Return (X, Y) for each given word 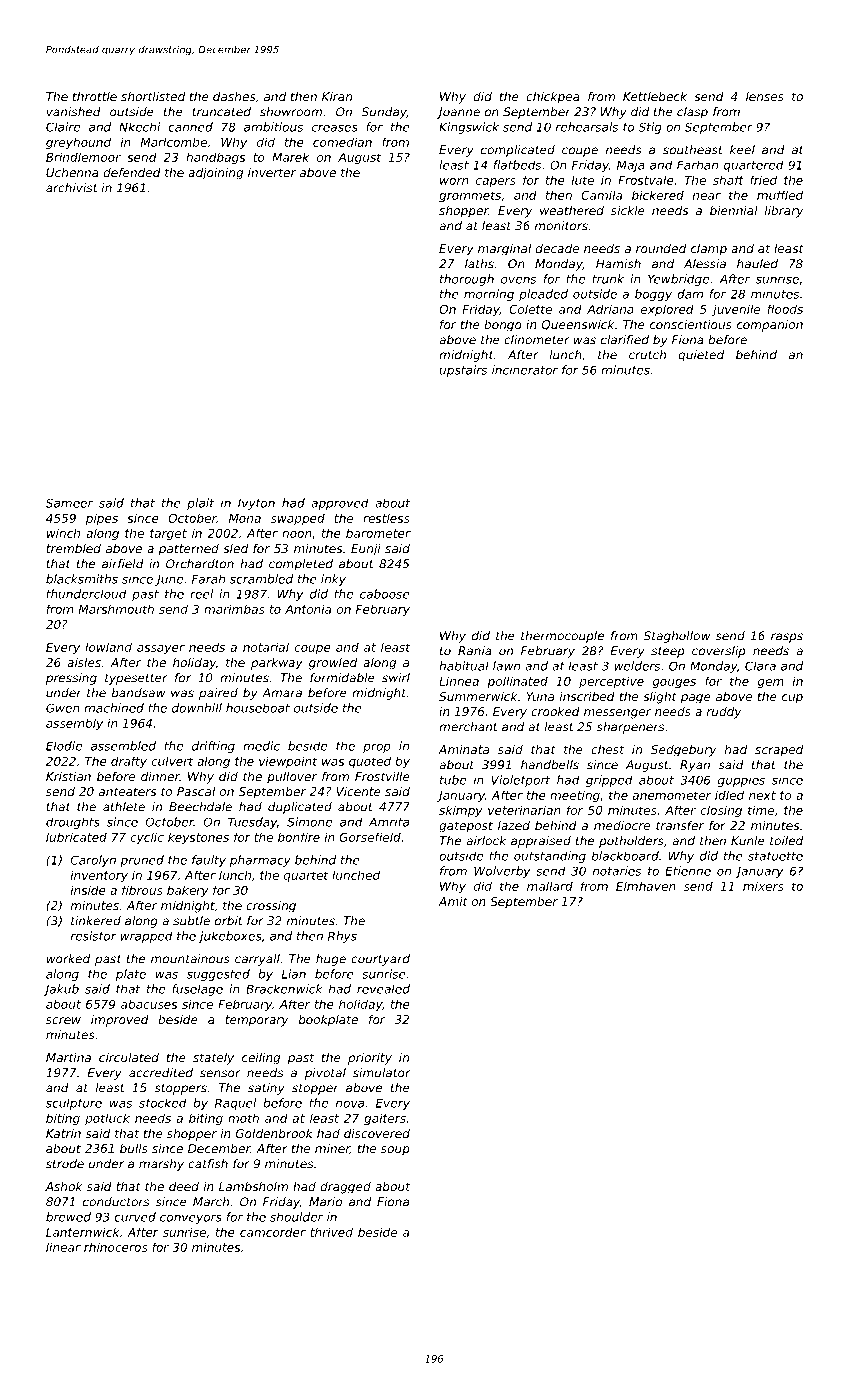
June (169, 580)
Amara (282, 693)
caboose (384, 594)
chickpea (553, 98)
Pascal (196, 791)
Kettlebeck (655, 96)
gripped (609, 781)
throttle (95, 96)
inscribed (587, 696)
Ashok (64, 1186)
